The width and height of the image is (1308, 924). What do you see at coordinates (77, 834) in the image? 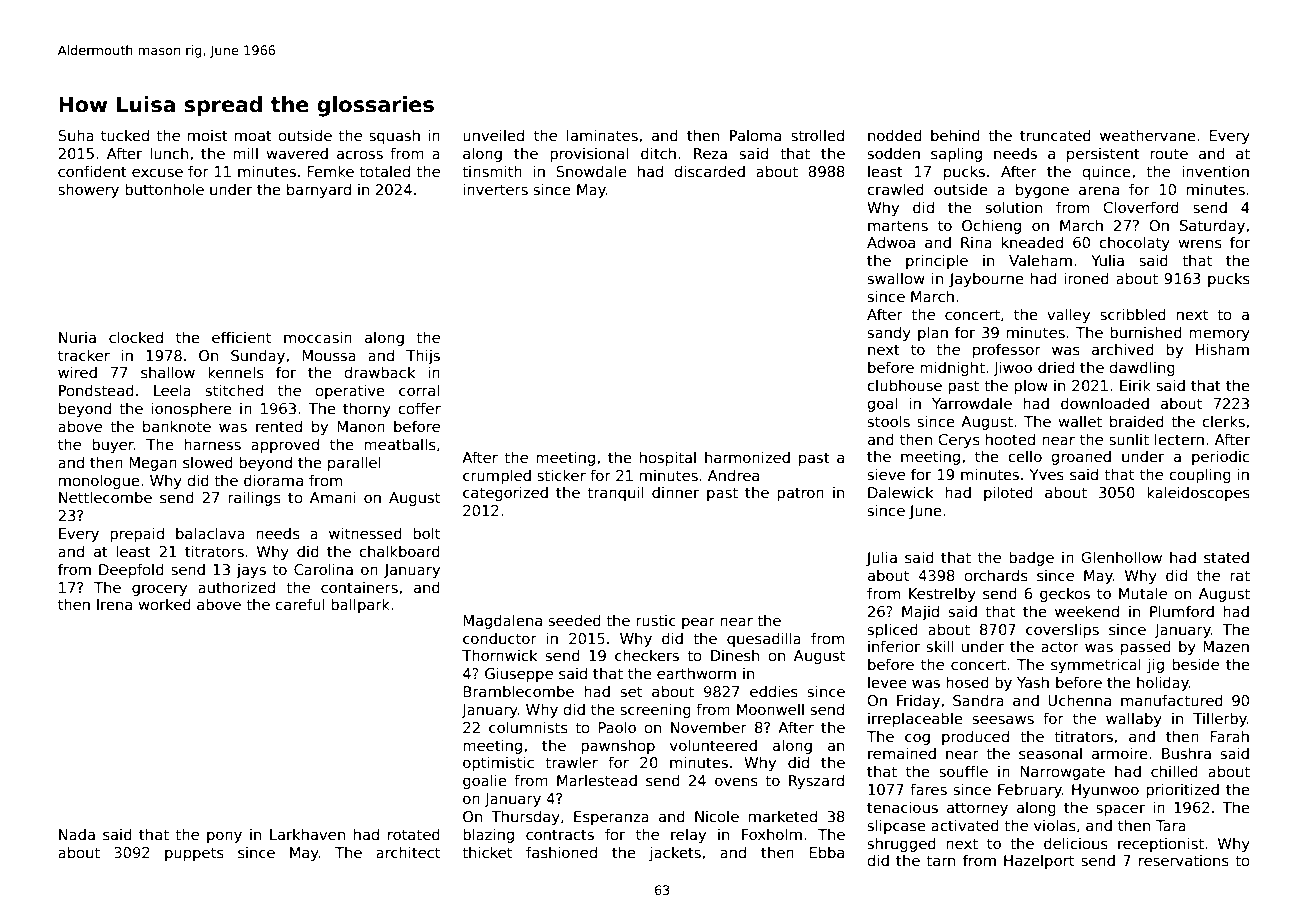
I see `Nada` at bounding box center [77, 834].
